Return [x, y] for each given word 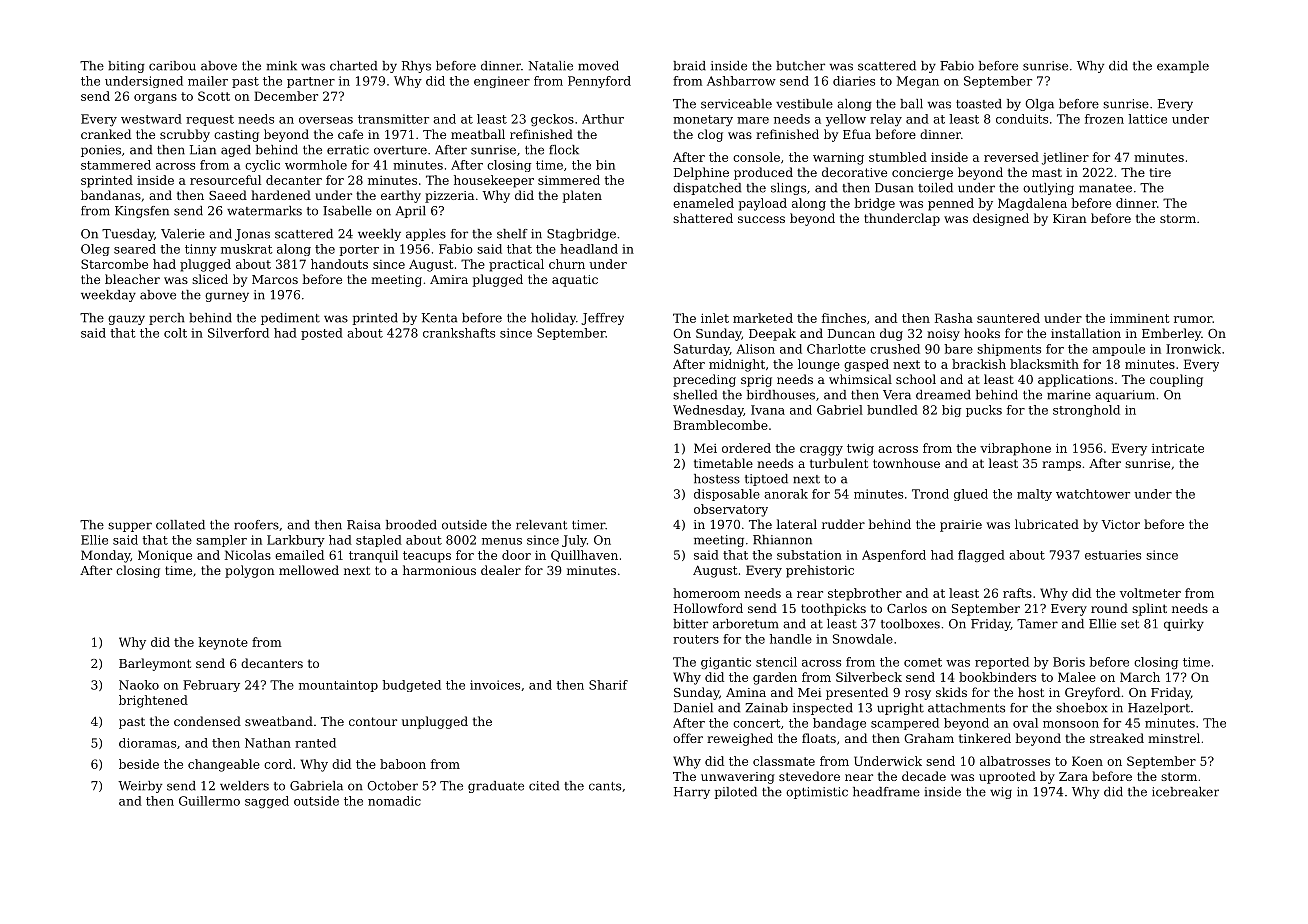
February [211, 686]
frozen [1104, 119]
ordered [746, 448]
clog [710, 135]
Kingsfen [142, 212]
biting [126, 67]
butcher [800, 66]
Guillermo [209, 801]
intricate [1178, 448]
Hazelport [1159, 709]
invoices [495, 685]
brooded [411, 525]
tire [1160, 172]
